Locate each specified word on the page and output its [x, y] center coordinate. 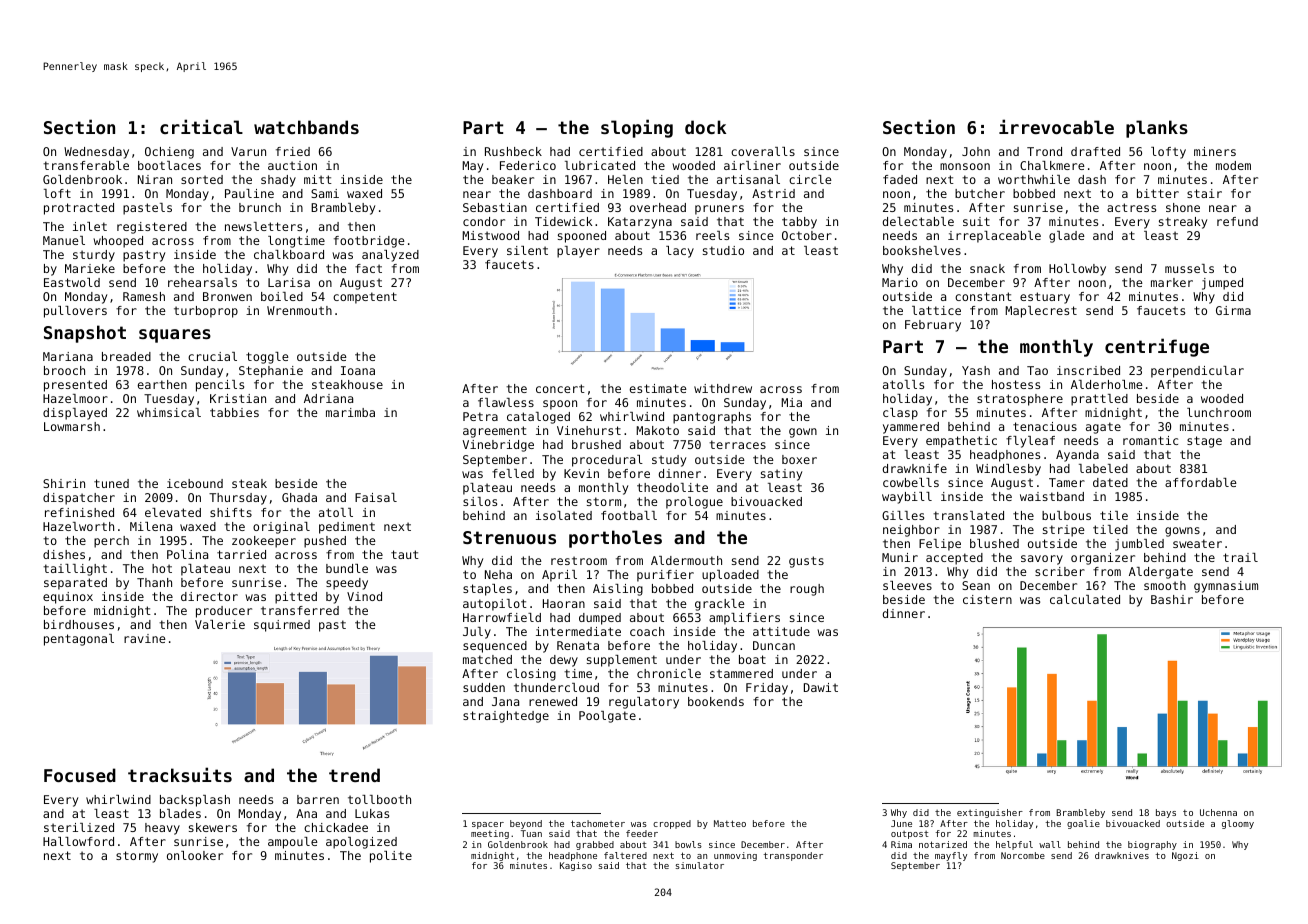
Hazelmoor [75, 398]
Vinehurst [589, 430]
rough [807, 590]
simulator [700, 865]
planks [1157, 129]
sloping [637, 128]
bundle [347, 568]
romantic [1150, 440]
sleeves [907, 585]
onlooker [195, 855]
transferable [86, 165]
